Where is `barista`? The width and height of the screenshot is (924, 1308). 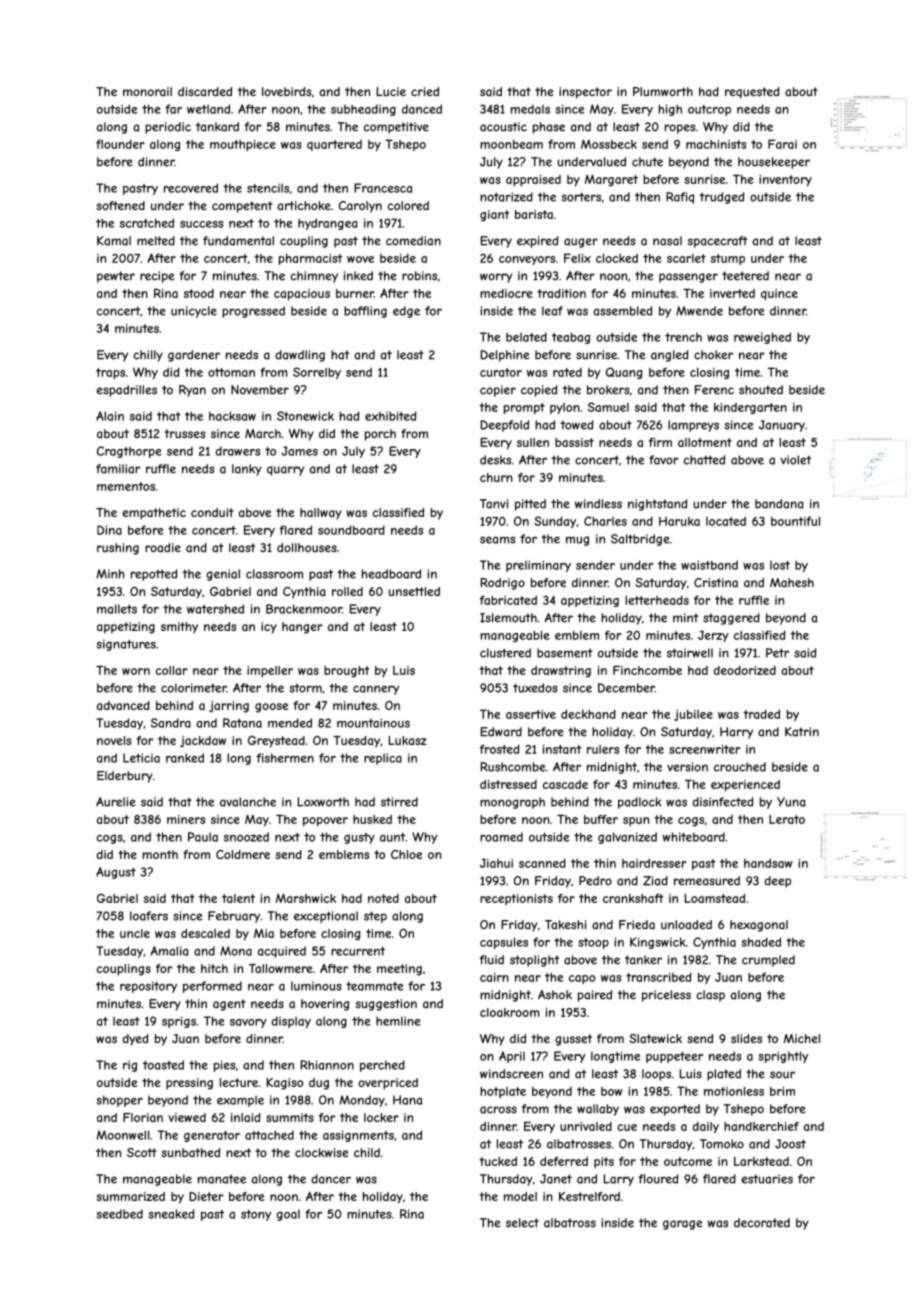
barista is located at coordinates (534, 214).
